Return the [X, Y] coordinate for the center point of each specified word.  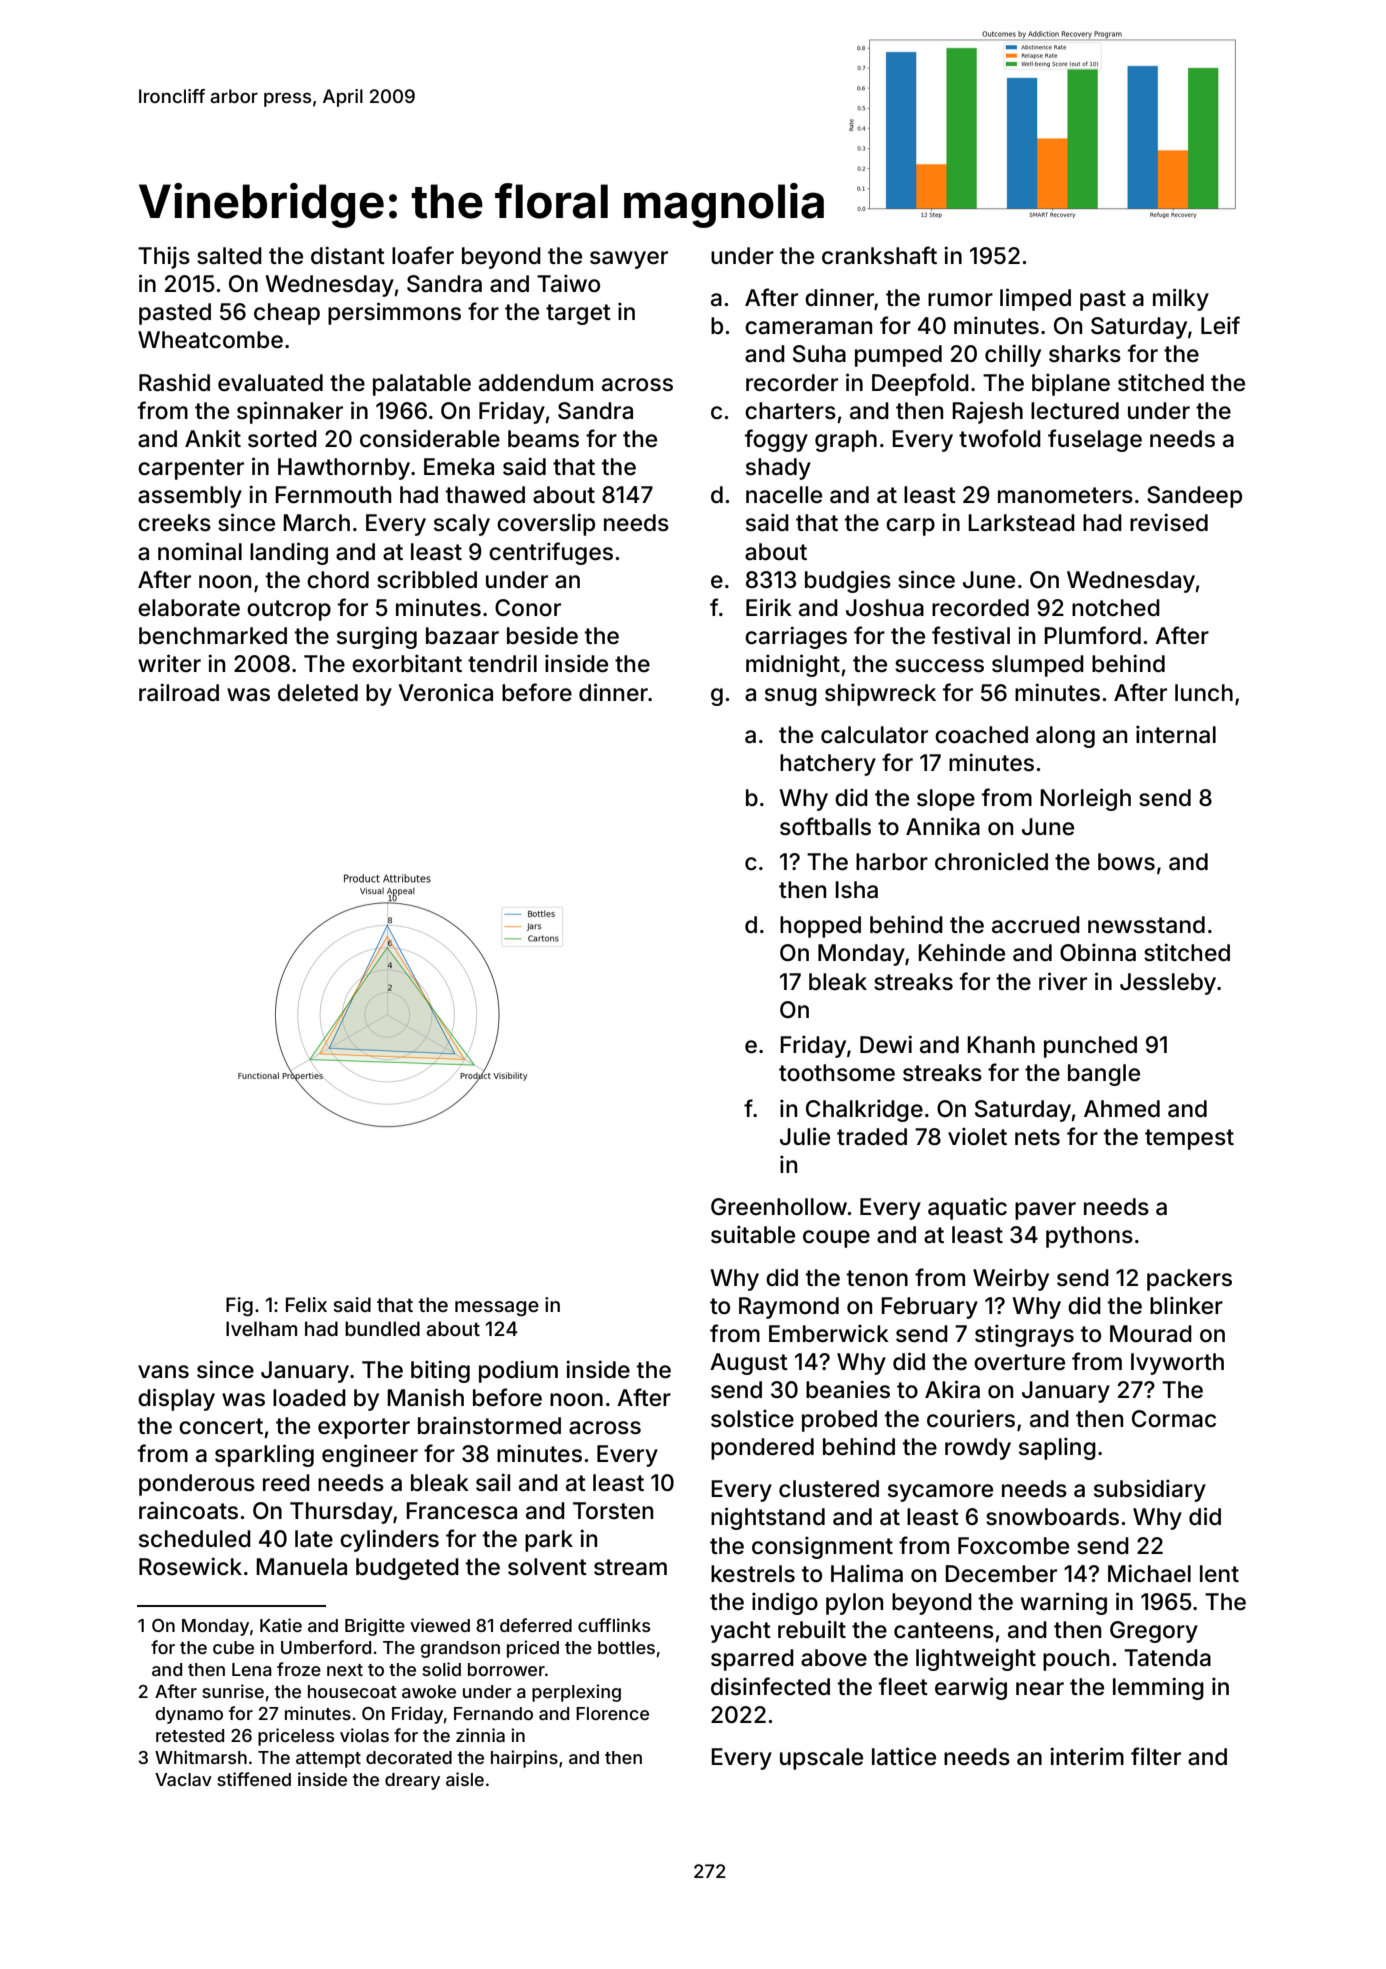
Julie [805, 1136]
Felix [306, 1304]
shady [778, 469]
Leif [1220, 325]
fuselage [1095, 440]
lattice [904, 1756]
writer [169, 663]
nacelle [784, 495]
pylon [854, 1604]
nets [1037, 1137]
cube [233, 1647]
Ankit [213, 438]
